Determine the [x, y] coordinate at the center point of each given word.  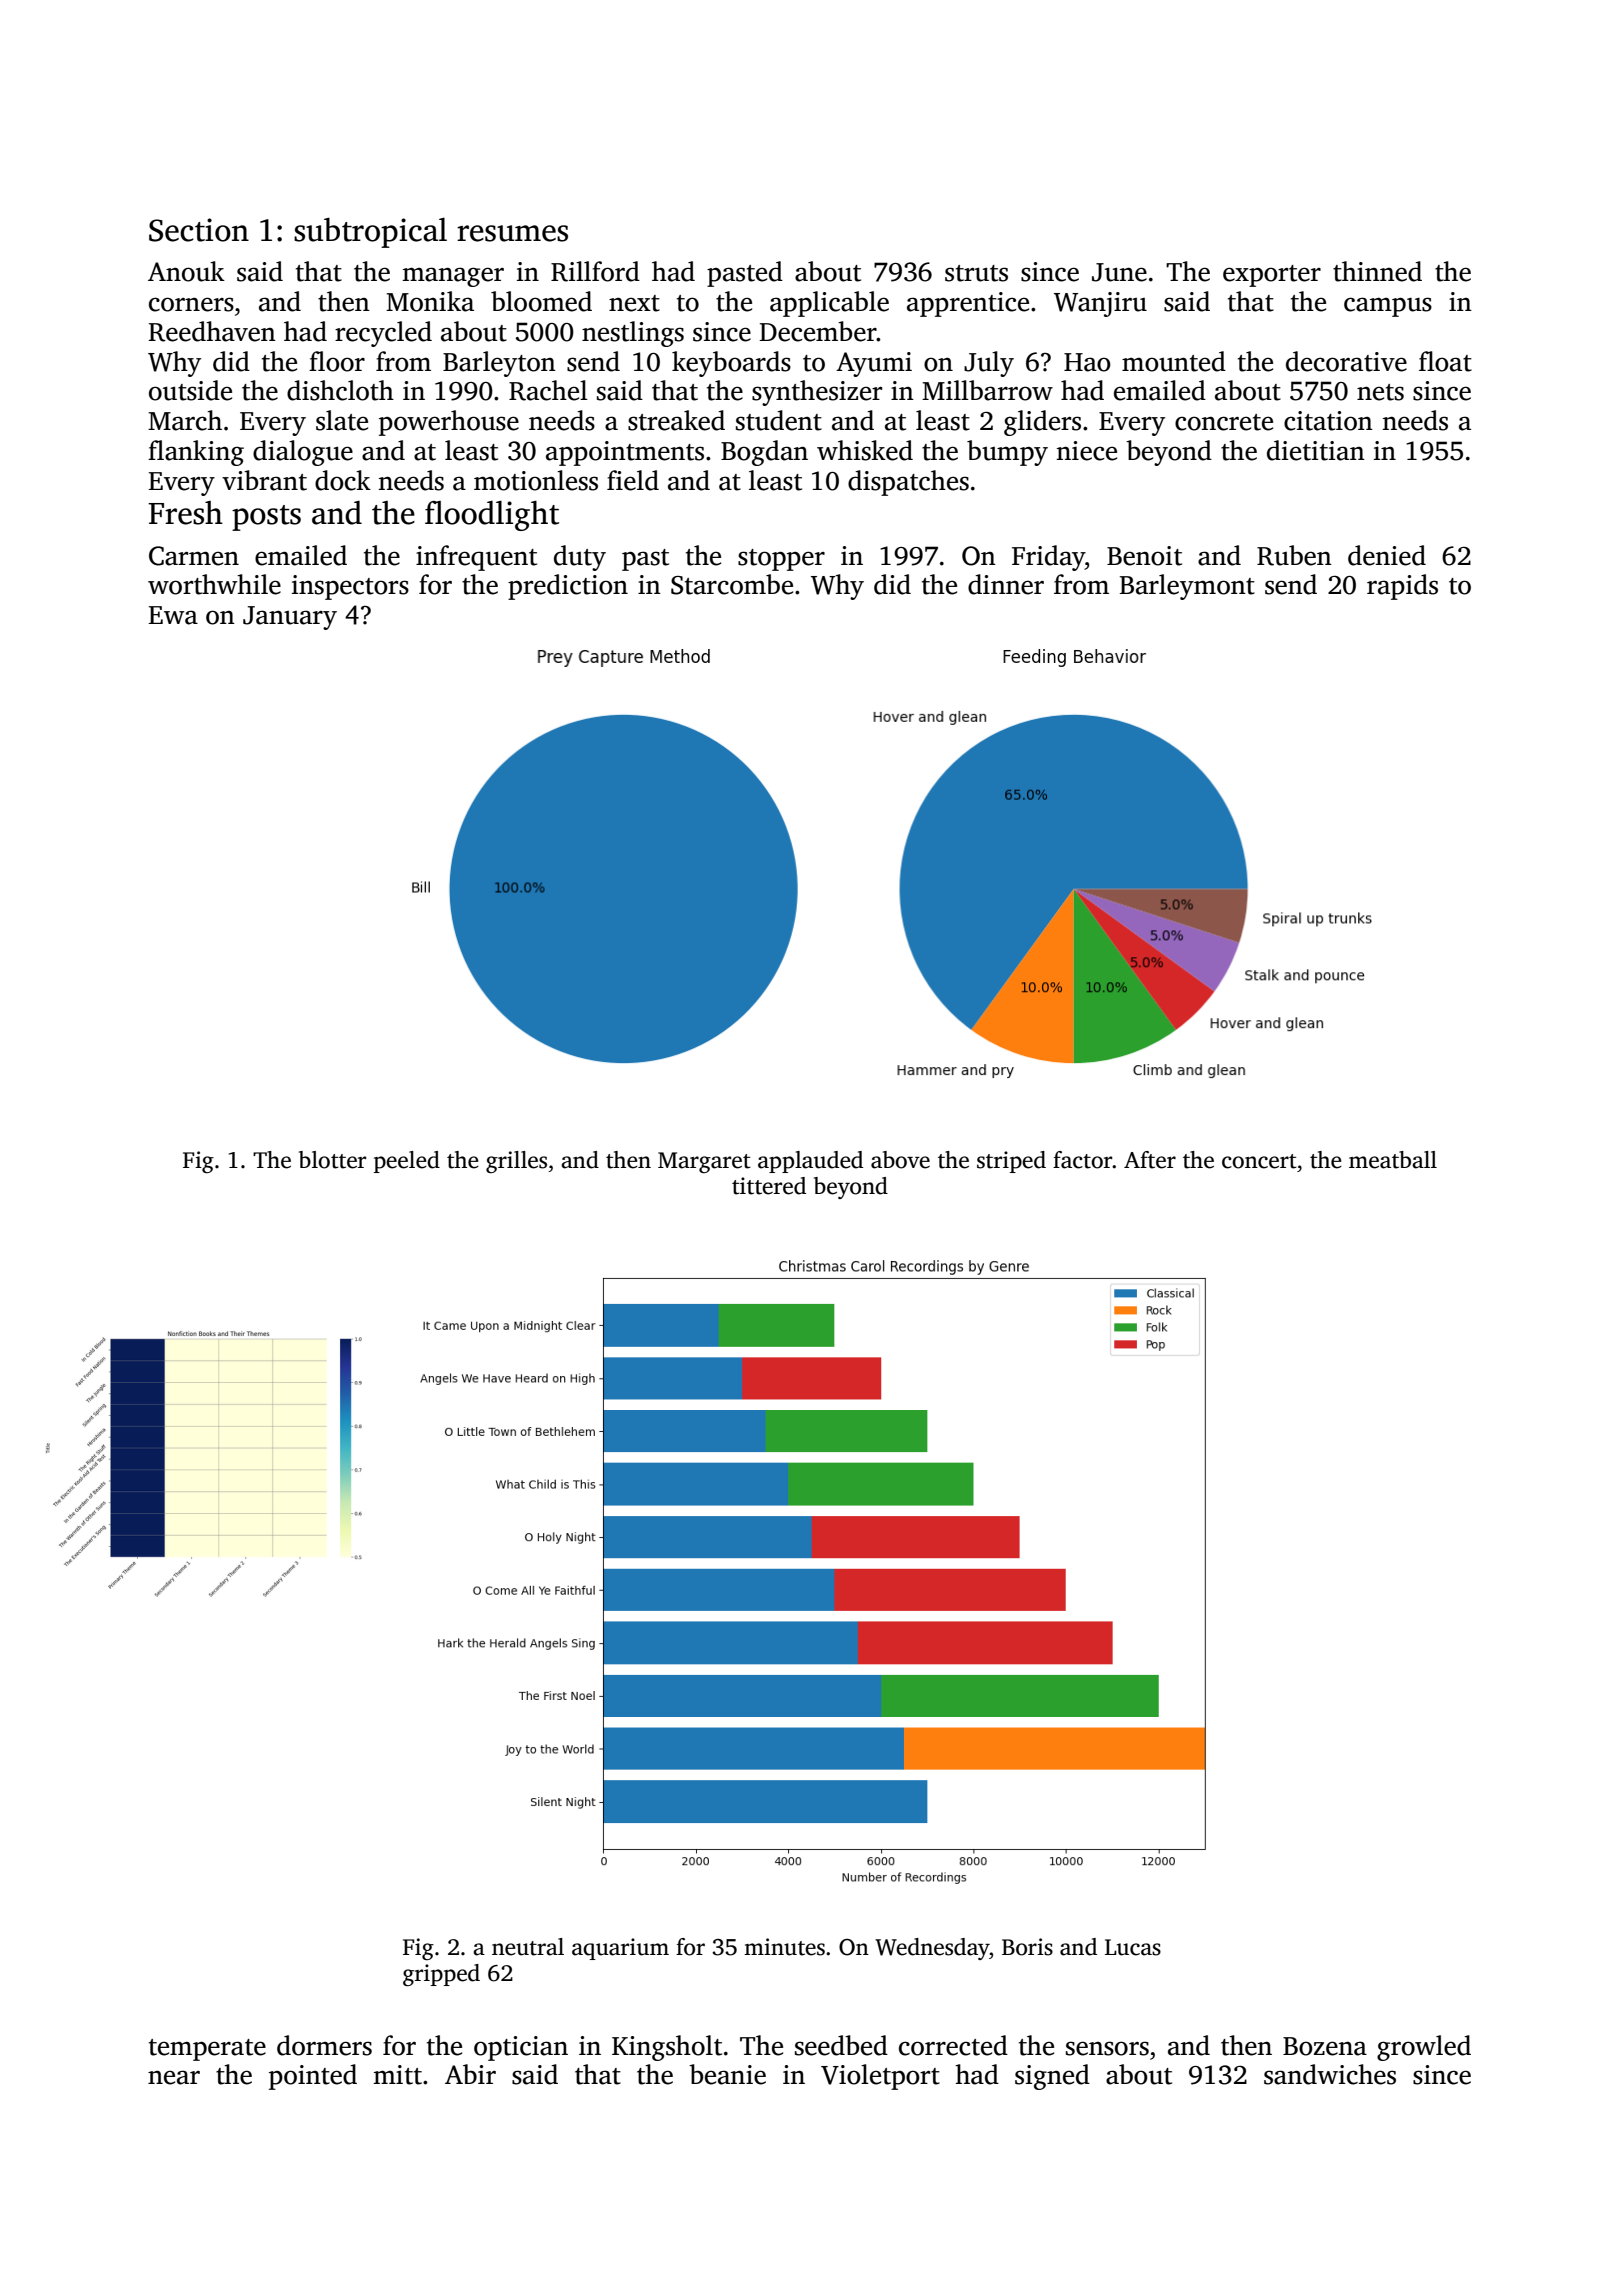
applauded [810, 1162]
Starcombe [732, 584]
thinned [1377, 271]
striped [1011, 1162]
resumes [512, 233]
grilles [516, 1162]
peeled [407, 1162]
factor [1083, 1160]
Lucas [1133, 1947]
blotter [332, 1160]
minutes [784, 1947]
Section [199, 230]
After [1150, 1160]
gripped [441, 1975]
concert [1259, 1161]
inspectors [350, 587]
